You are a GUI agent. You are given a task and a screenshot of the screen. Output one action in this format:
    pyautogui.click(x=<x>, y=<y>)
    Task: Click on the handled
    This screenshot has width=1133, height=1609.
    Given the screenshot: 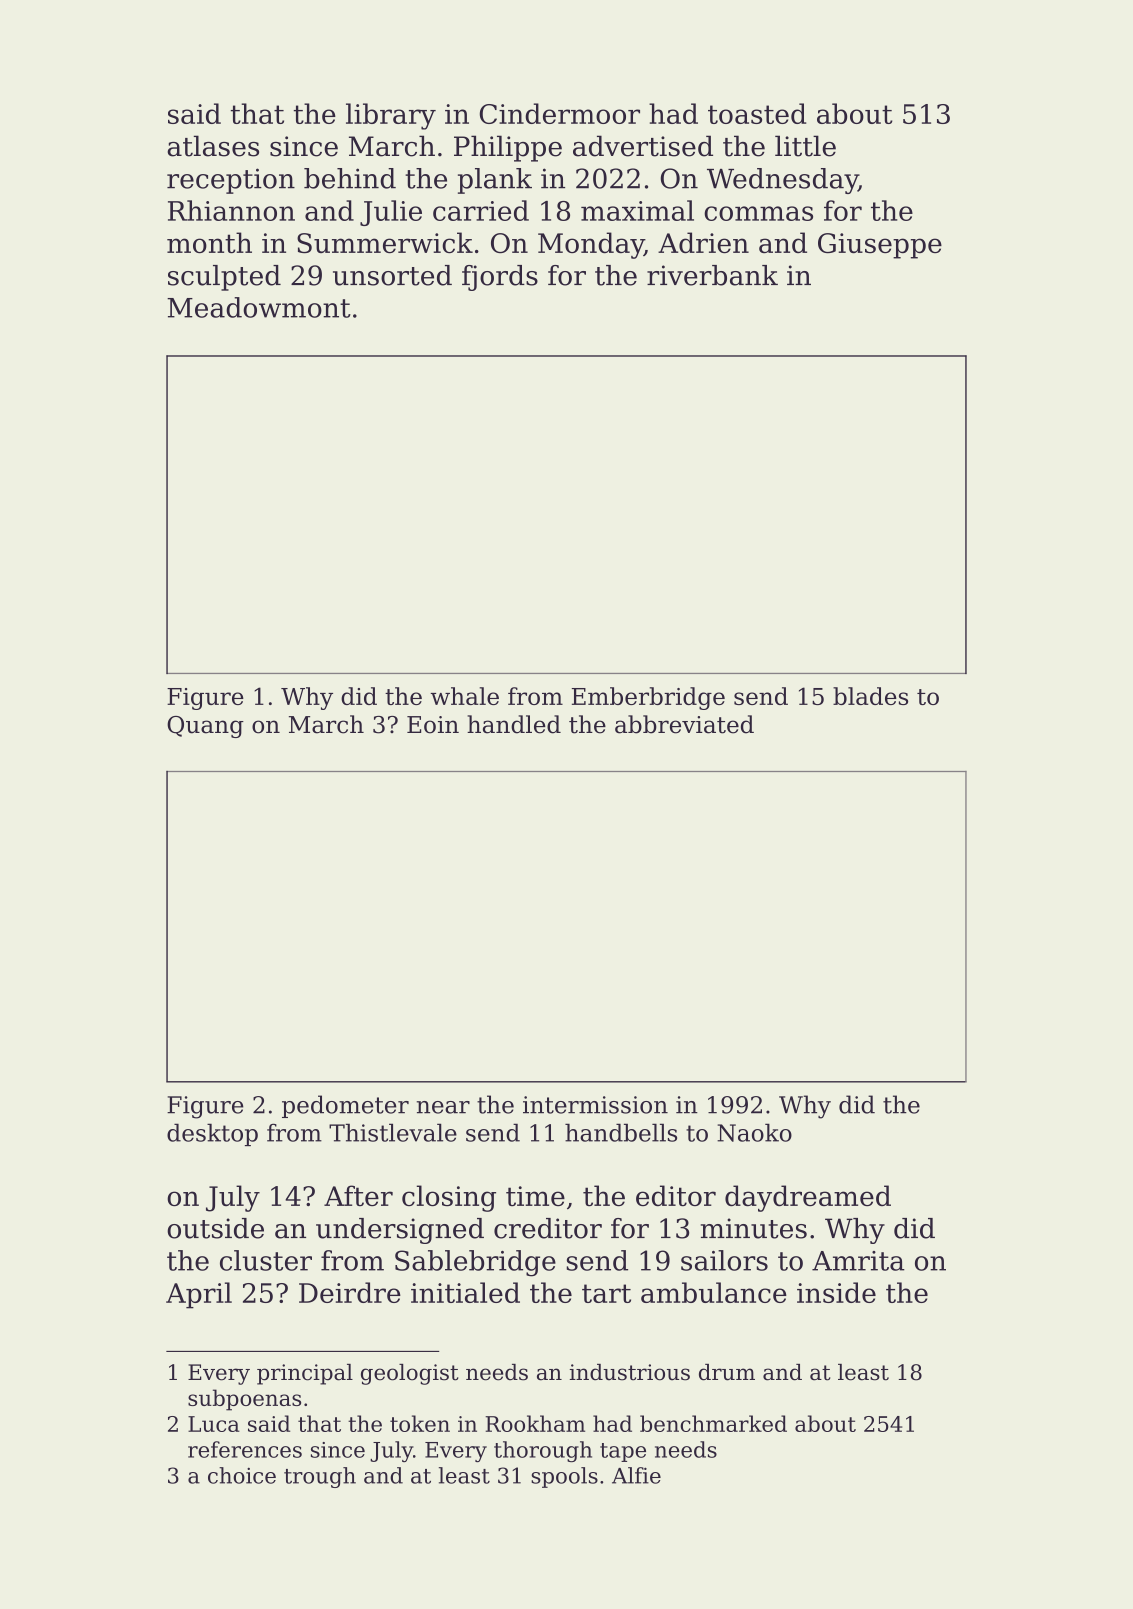 What is the action you would take?
    pyautogui.click(x=514, y=724)
